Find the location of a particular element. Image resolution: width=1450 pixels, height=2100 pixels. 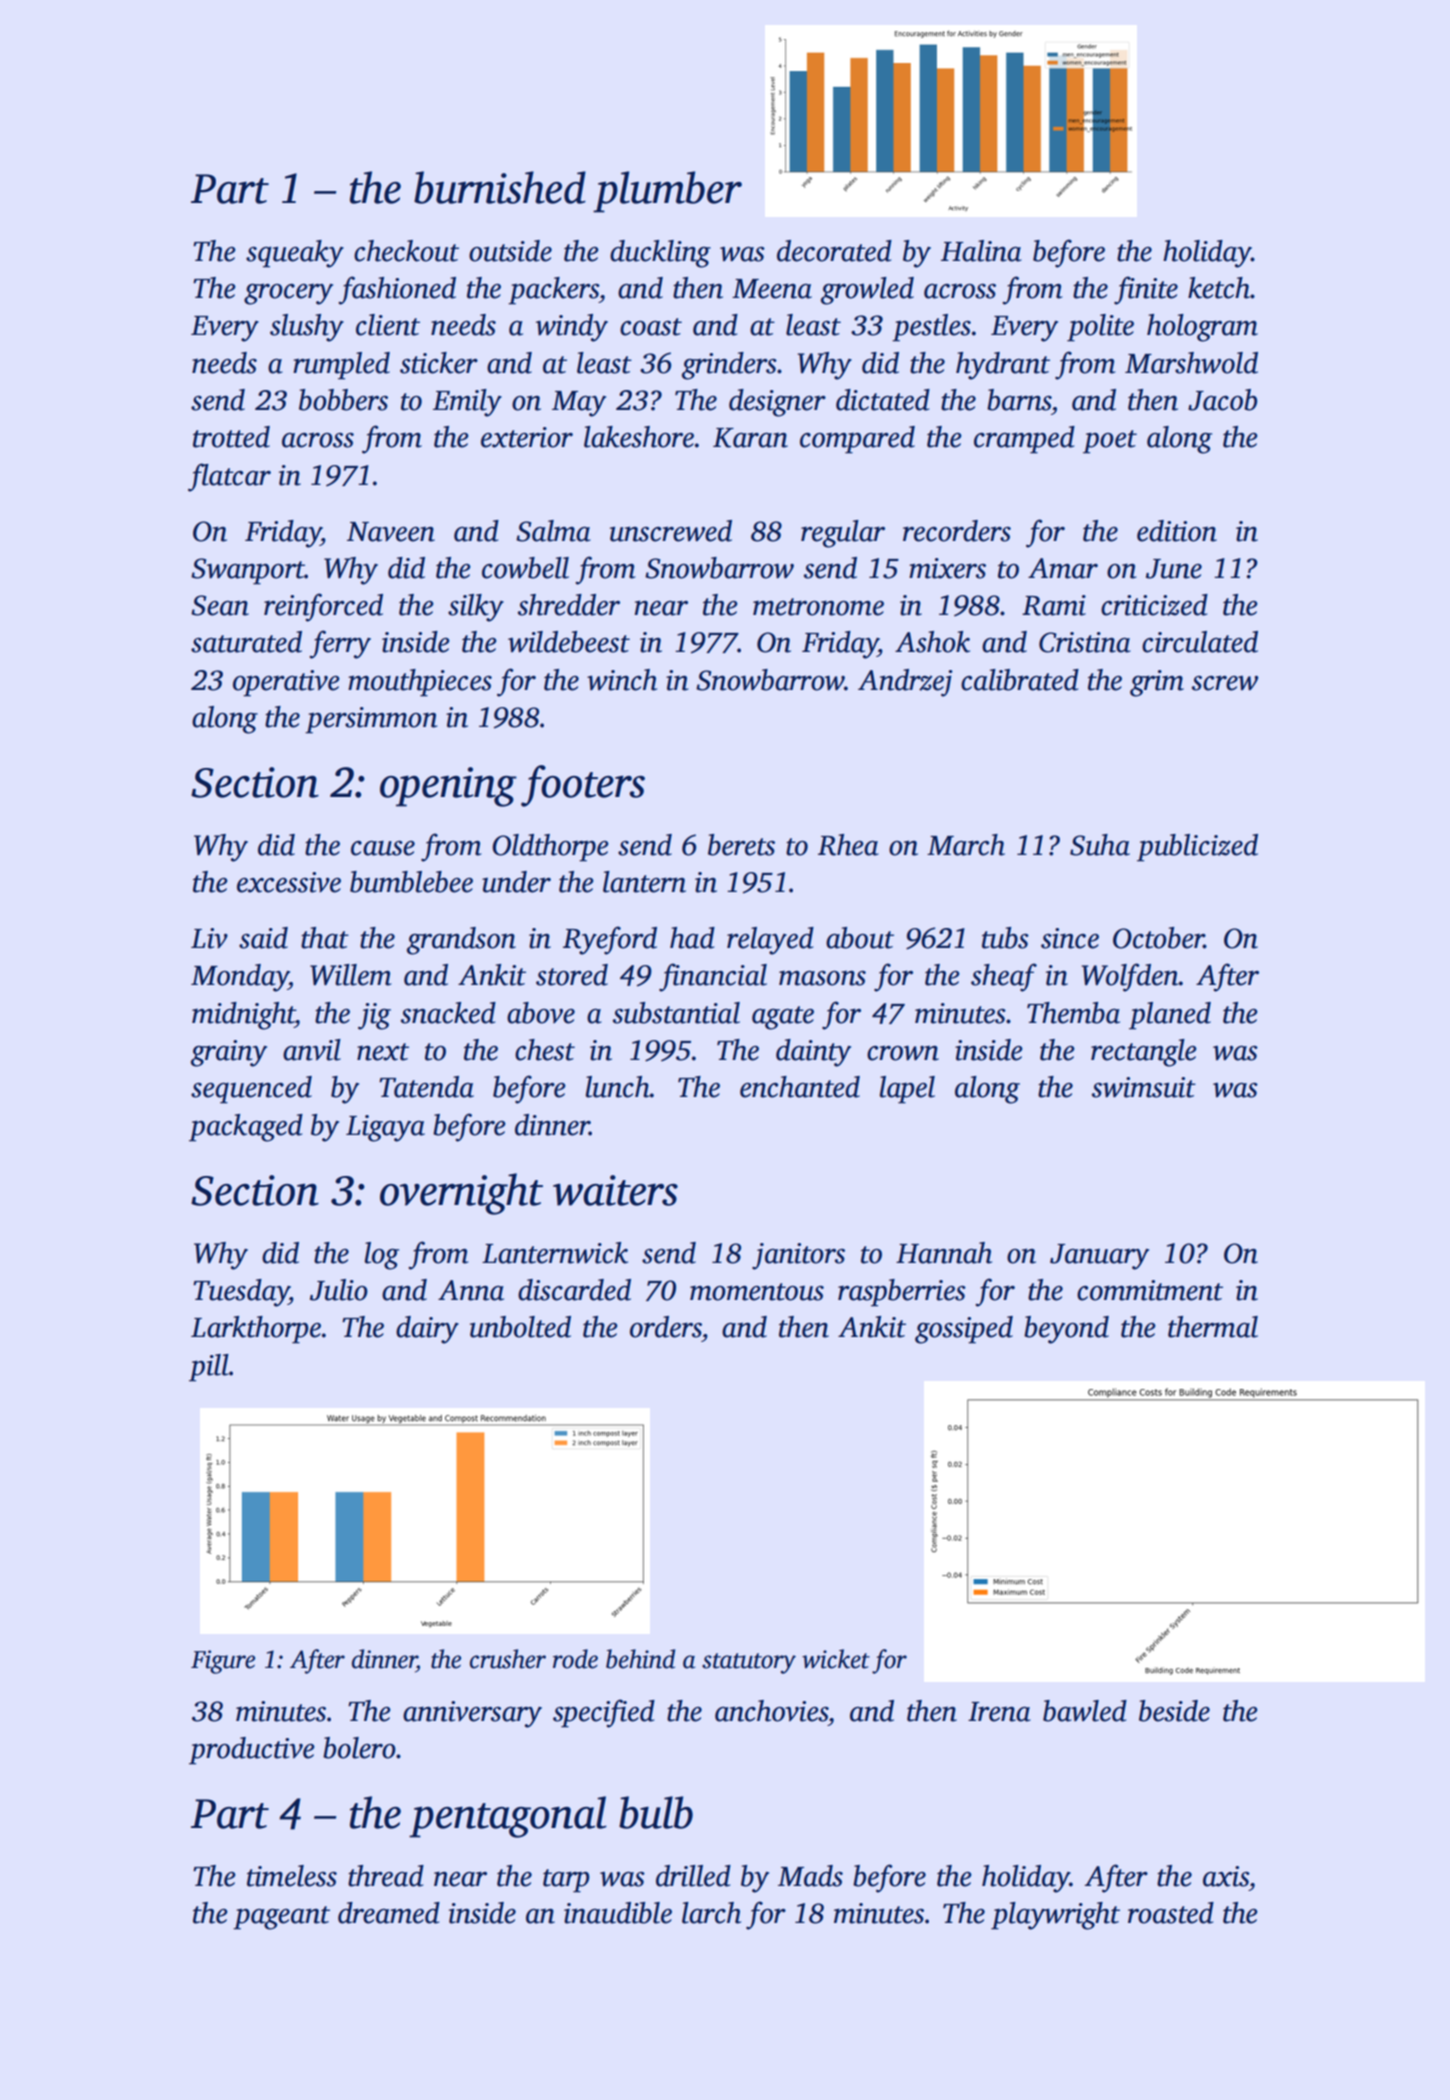

had is located at coordinates (692, 938).
